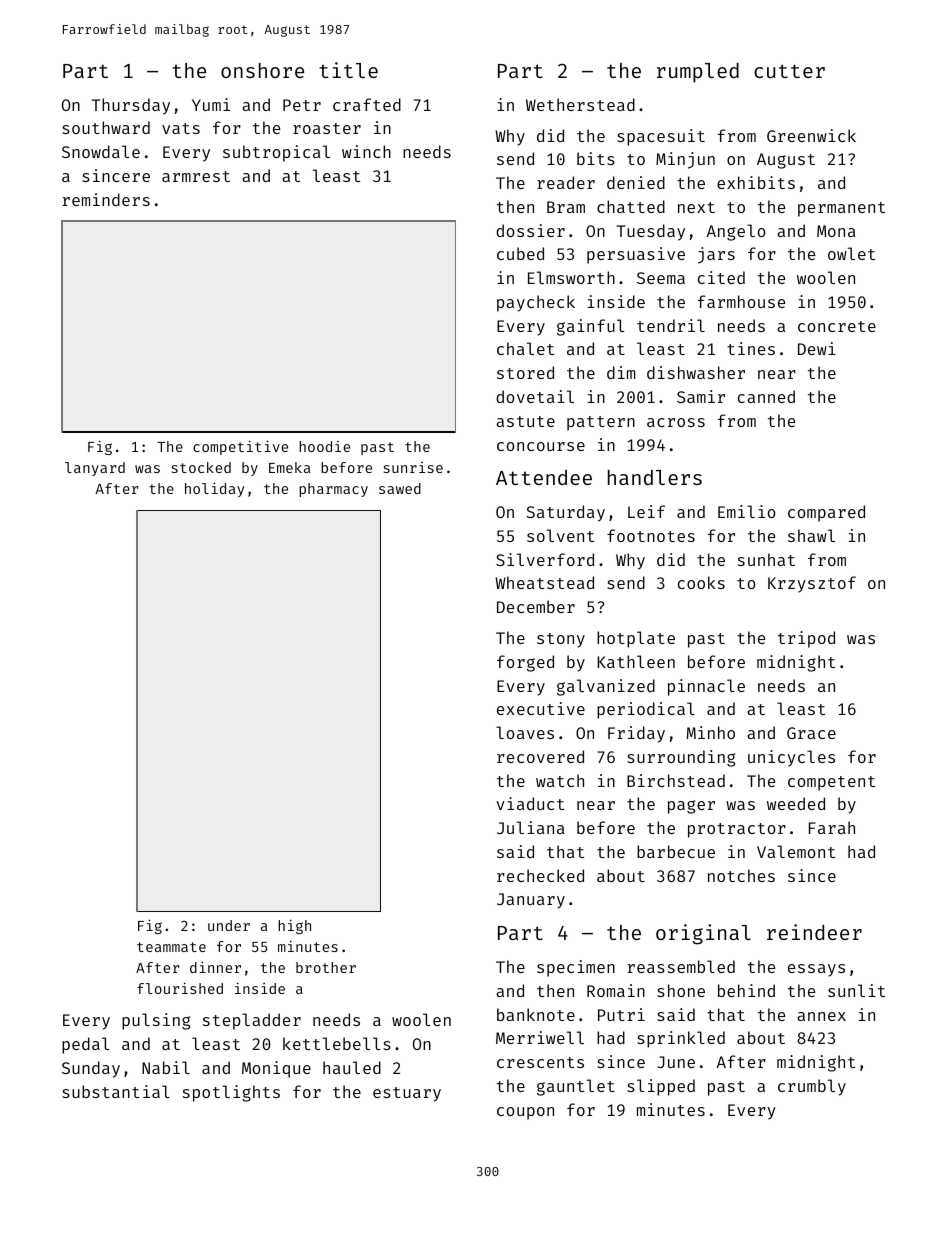 This document has width=952, height=1233. I want to click on stony, so click(561, 640).
